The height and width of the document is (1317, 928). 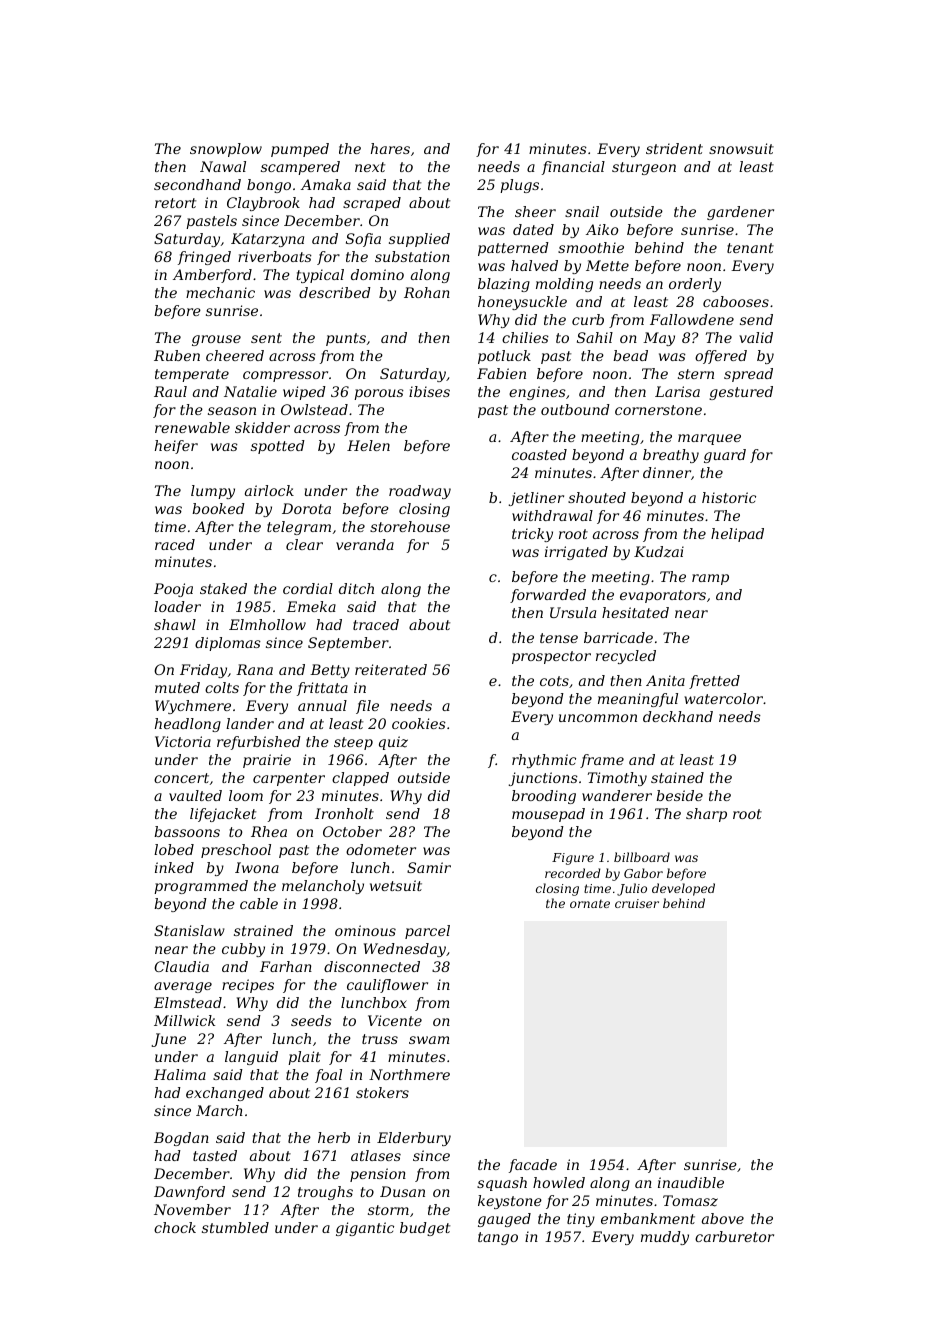 What do you see at coordinates (597, 497) in the document?
I see `shouted` at bounding box center [597, 497].
